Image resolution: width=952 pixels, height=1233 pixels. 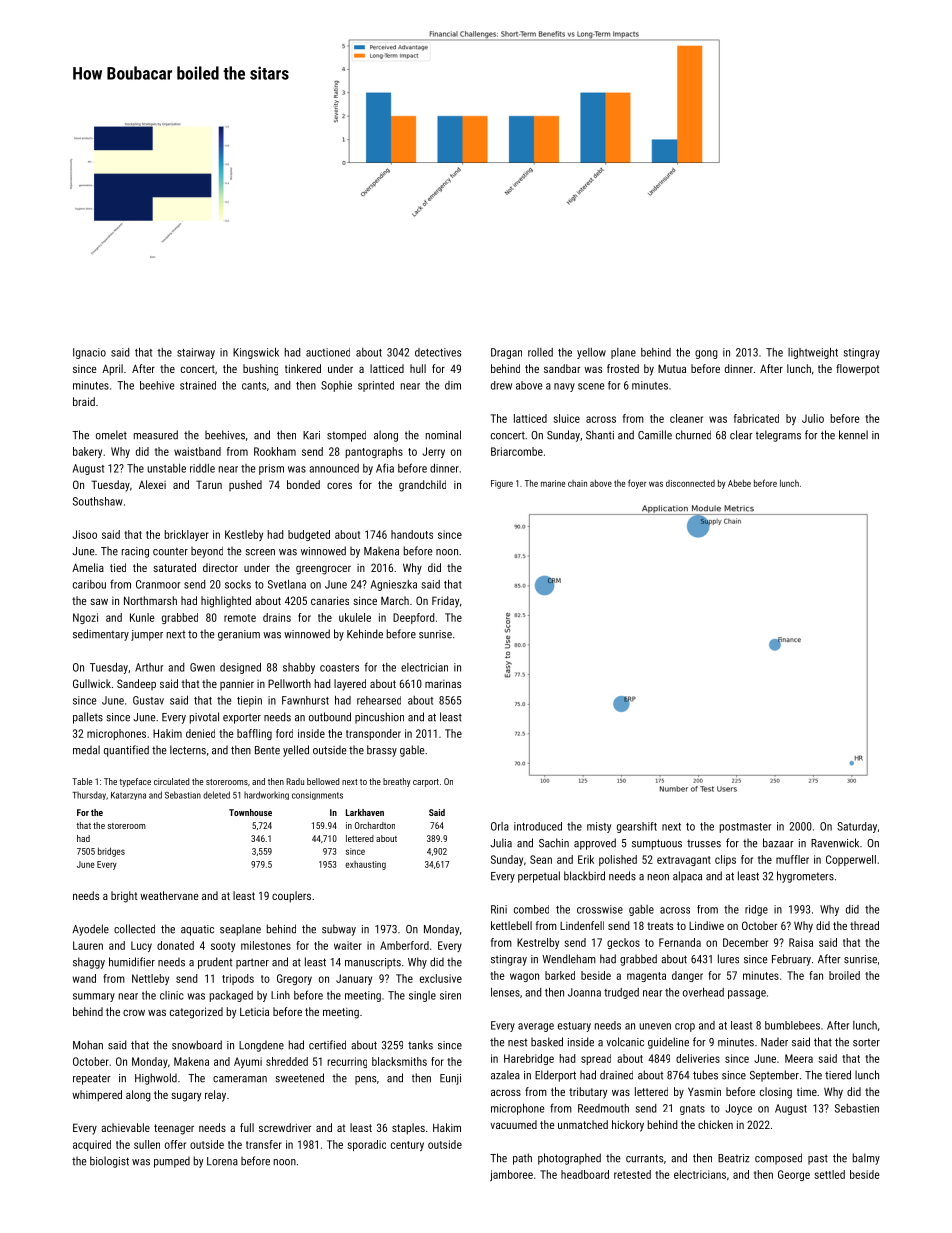 What do you see at coordinates (553, 483) in the image?
I see `marine` at bounding box center [553, 483].
